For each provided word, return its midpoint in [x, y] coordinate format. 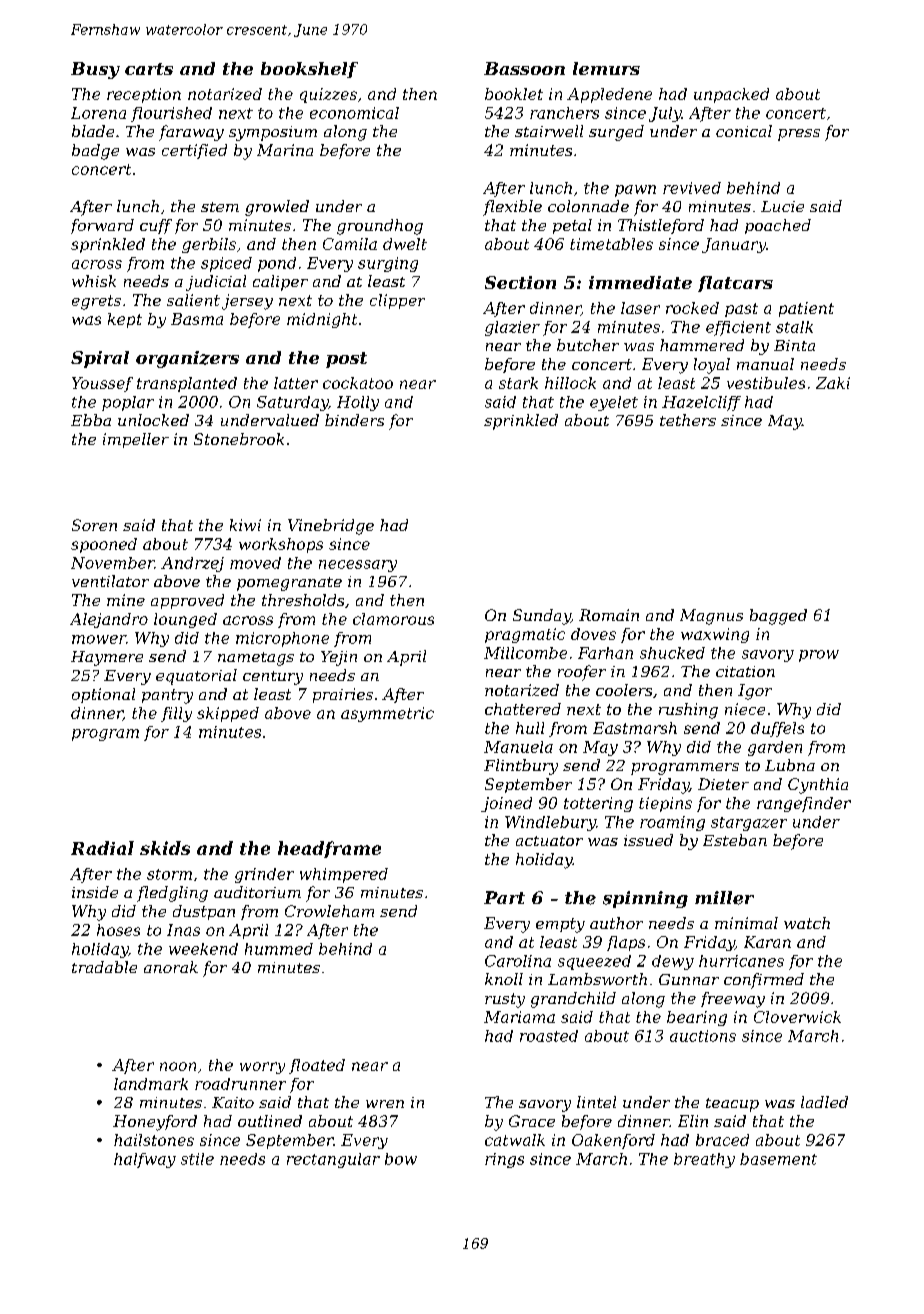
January [734, 245]
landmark [151, 1084]
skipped [228, 714]
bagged [778, 617]
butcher [588, 345]
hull [530, 728]
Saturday [292, 403]
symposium [273, 133]
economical [354, 113]
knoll [504, 979]
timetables [611, 244]
